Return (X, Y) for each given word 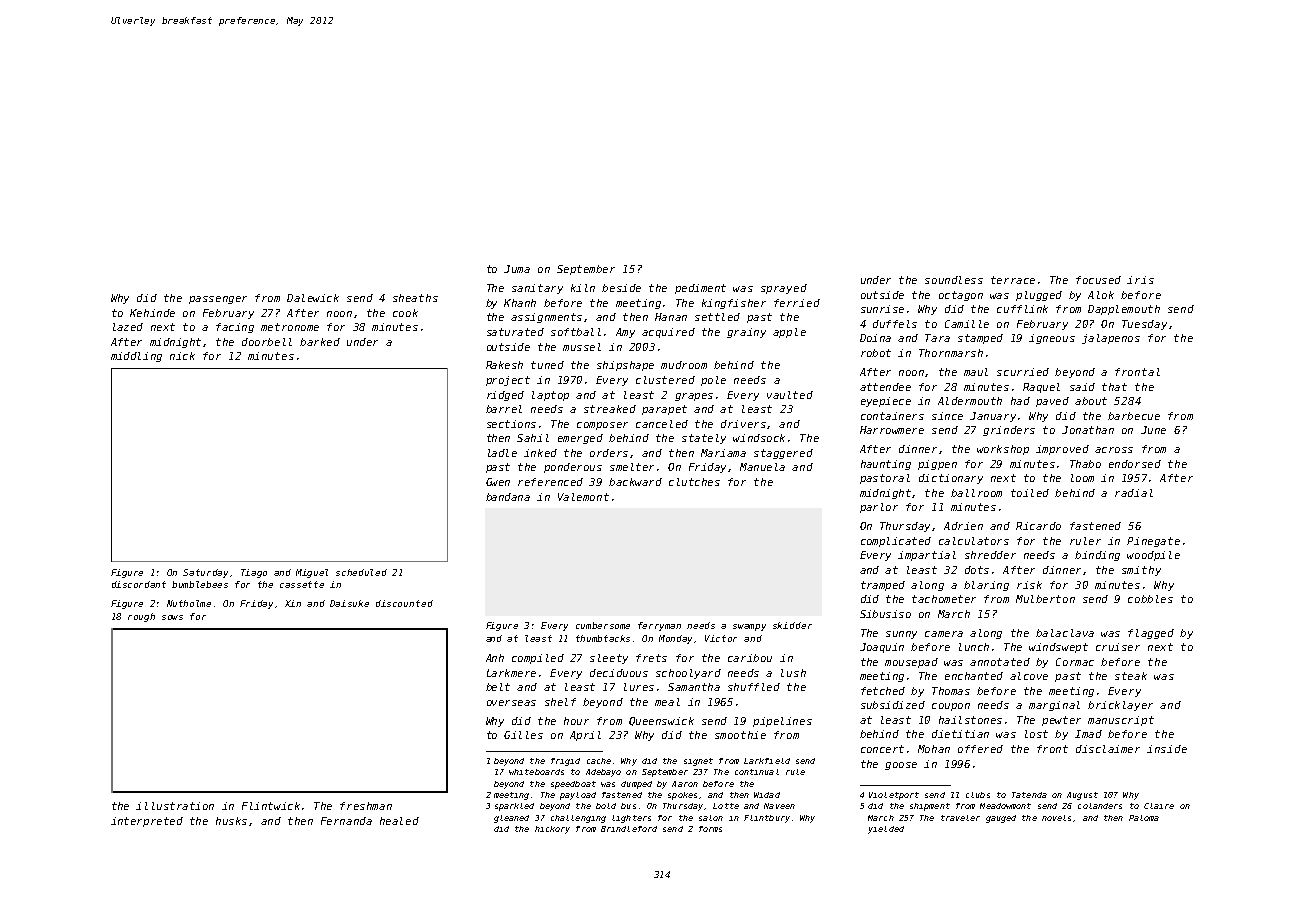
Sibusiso (885, 614)
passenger (218, 300)
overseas (511, 703)
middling (136, 357)
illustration (175, 806)
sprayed (784, 289)
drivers (743, 424)
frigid (565, 762)
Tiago (254, 573)
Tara (937, 338)
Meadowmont (1005, 806)
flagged (1151, 634)
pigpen (937, 465)
